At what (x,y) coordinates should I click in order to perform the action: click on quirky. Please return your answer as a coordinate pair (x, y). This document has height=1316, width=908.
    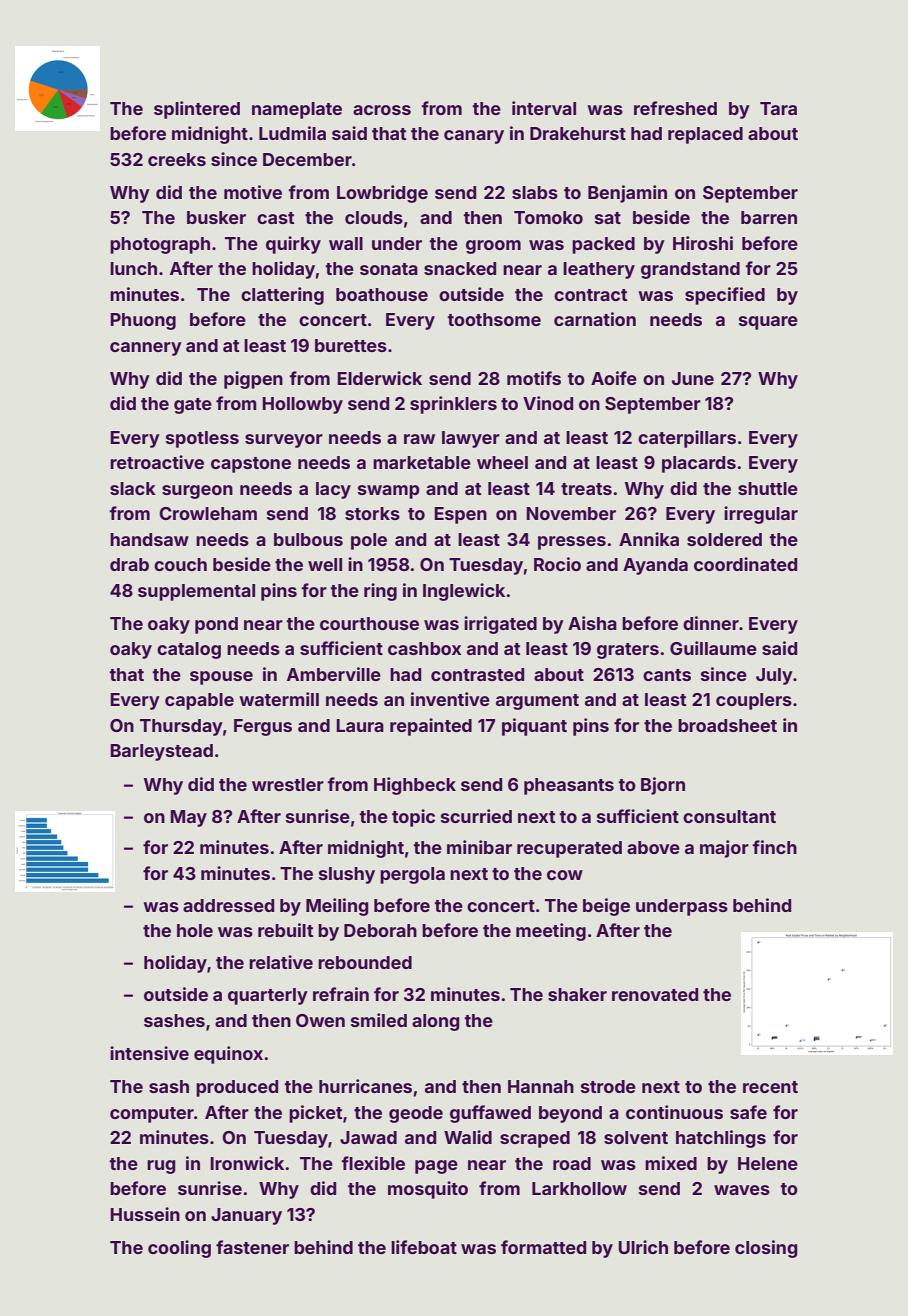
    Looking at the image, I should click on (293, 245).
